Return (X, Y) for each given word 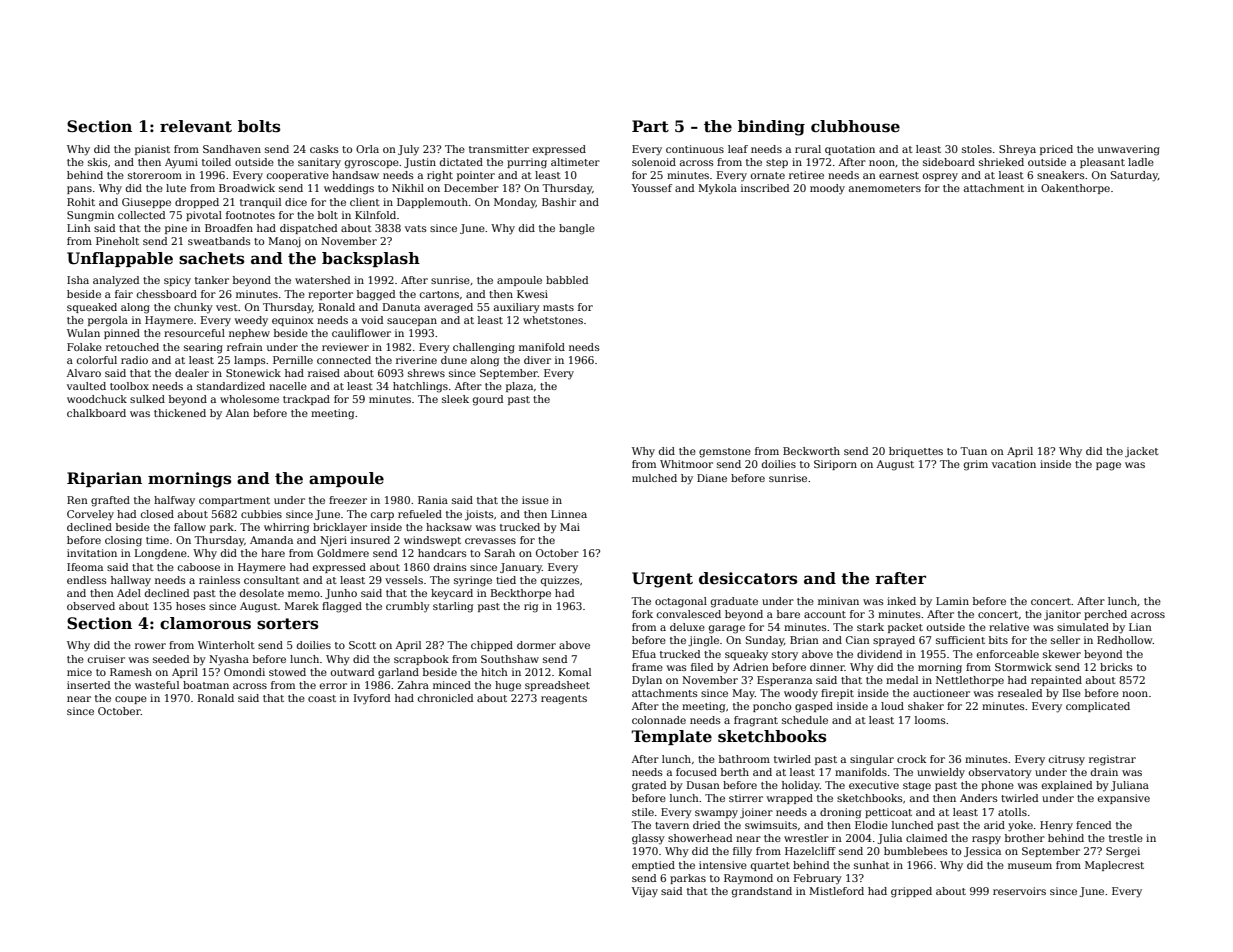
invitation (92, 553)
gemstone (725, 453)
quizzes (560, 581)
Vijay (644, 892)
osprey (940, 177)
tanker (212, 280)
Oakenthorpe (1075, 189)
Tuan (973, 451)
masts (558, 307)
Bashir (559, 202)
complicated (1098, 707)
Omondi (244, 672)
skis (98, 162)
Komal (575, 672)
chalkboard (96, 413)
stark (870, 627)
